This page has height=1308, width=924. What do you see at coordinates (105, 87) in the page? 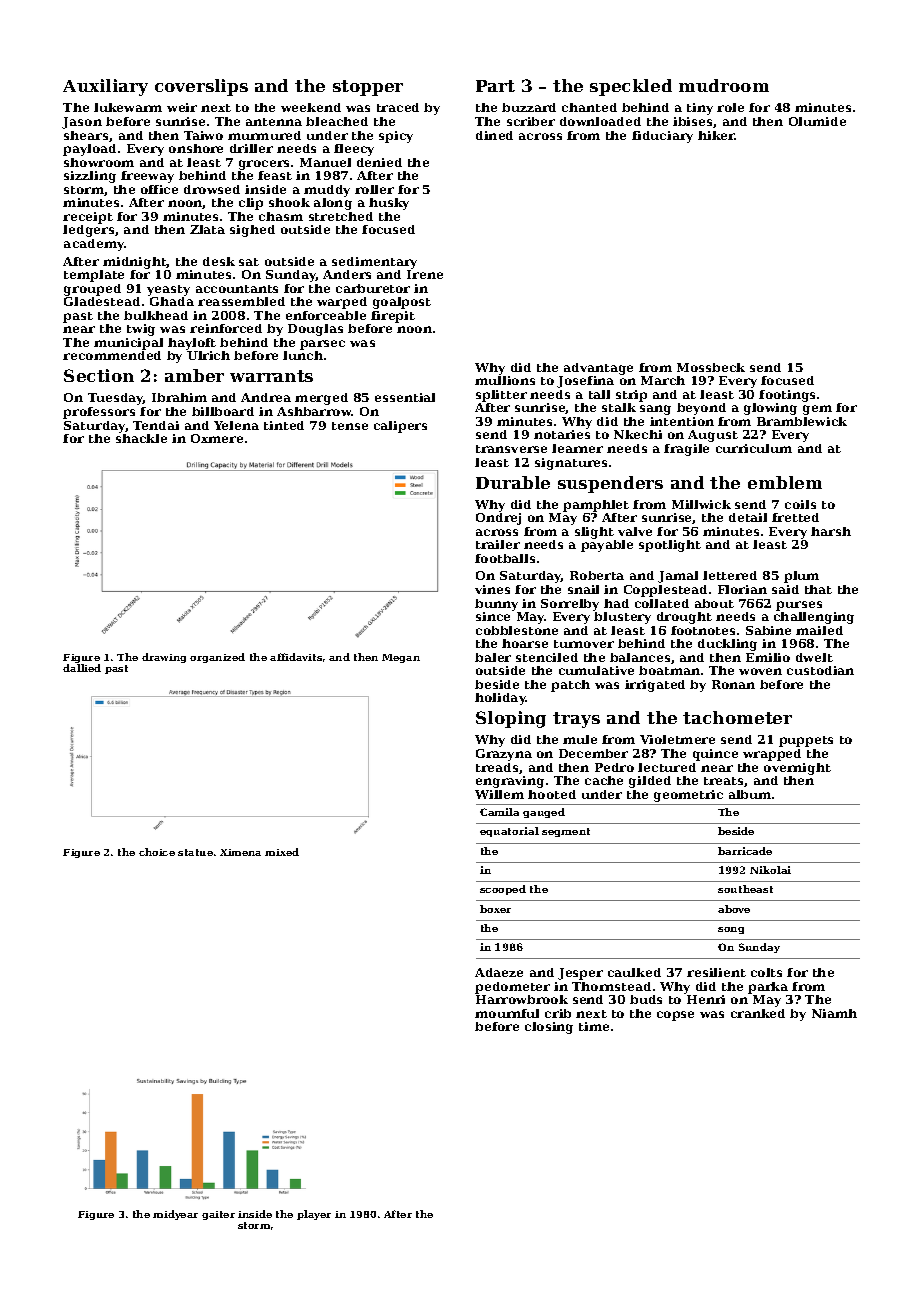
I see `Auxiliary` at bounding box center [105, 87].
